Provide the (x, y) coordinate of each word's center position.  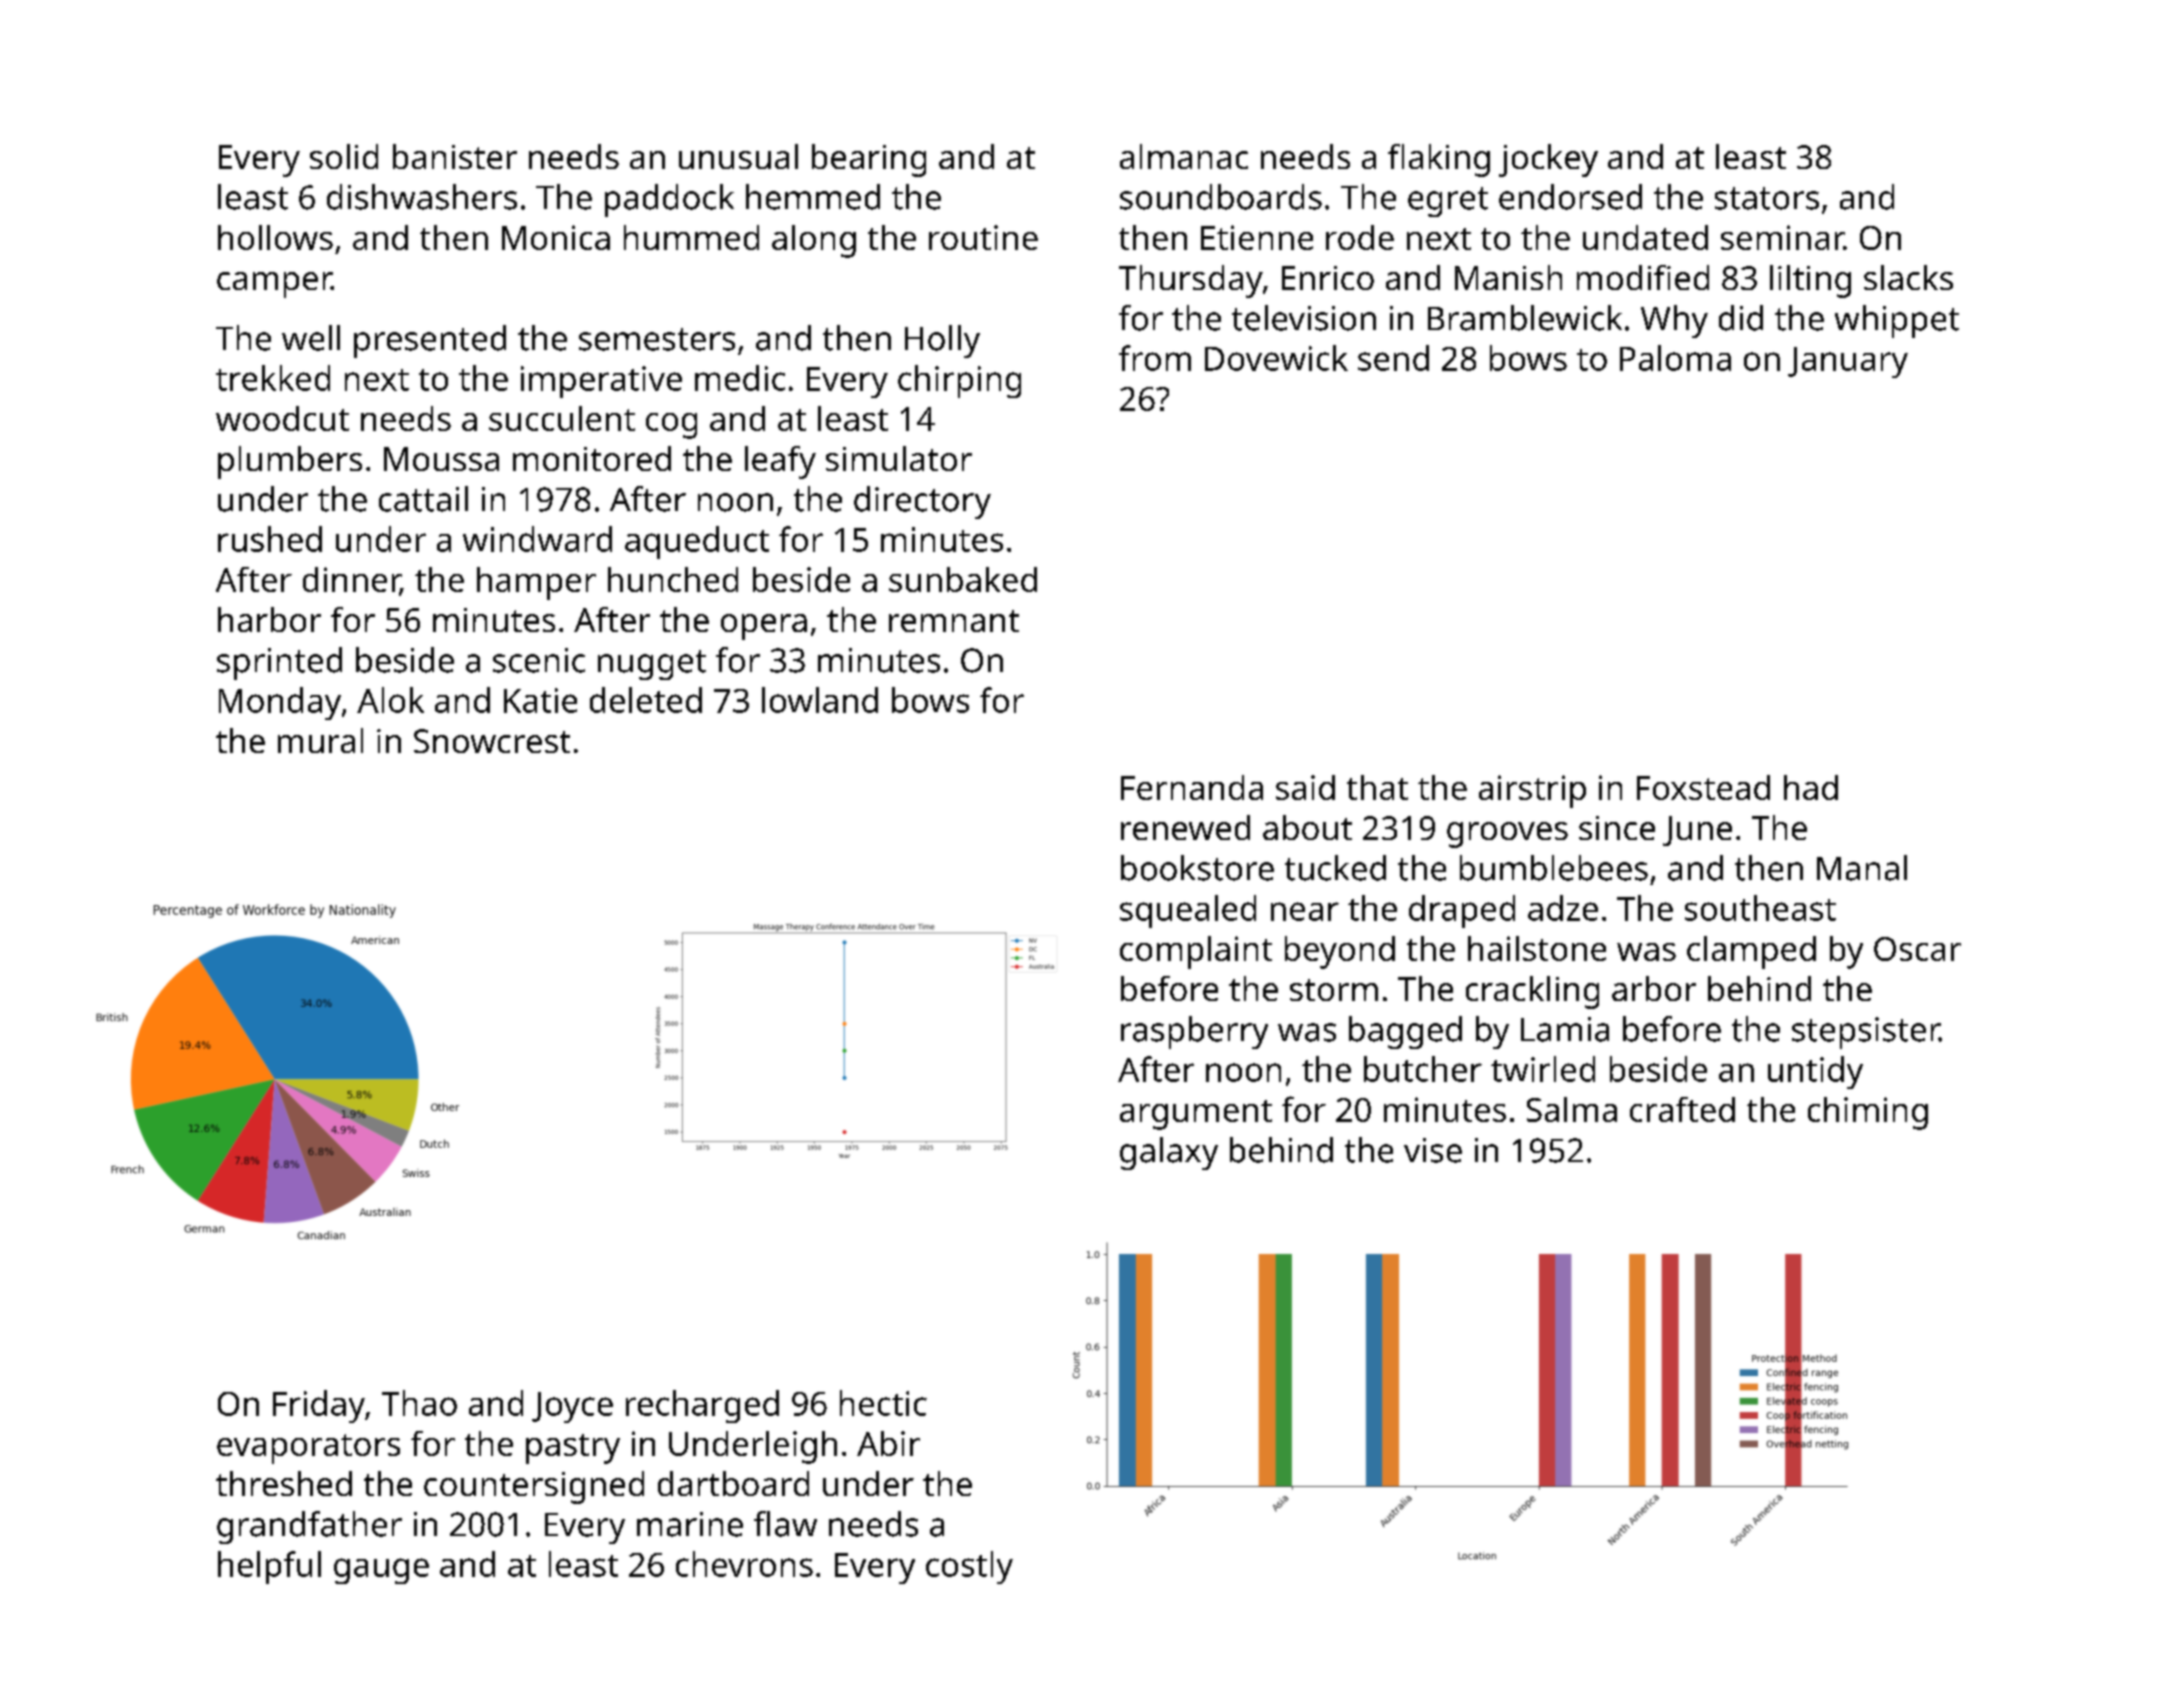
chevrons (744, 1564)
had (1811, 787)
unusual (738, 156)
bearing (869, 160)
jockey (1548, 160)
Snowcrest (492, 741)
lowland (820, 700)
